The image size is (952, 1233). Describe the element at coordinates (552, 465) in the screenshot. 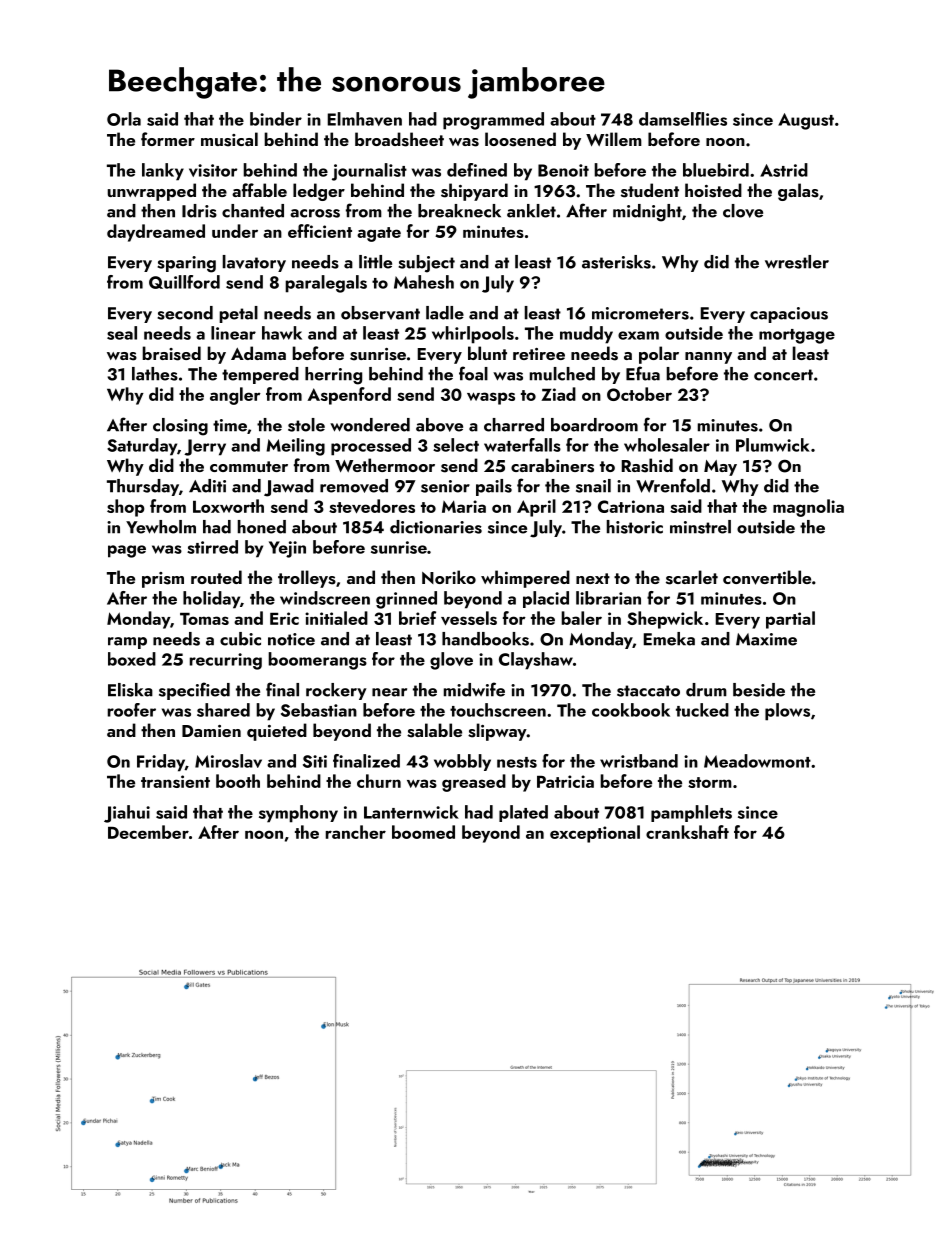

I see `carabiners` at that location.
